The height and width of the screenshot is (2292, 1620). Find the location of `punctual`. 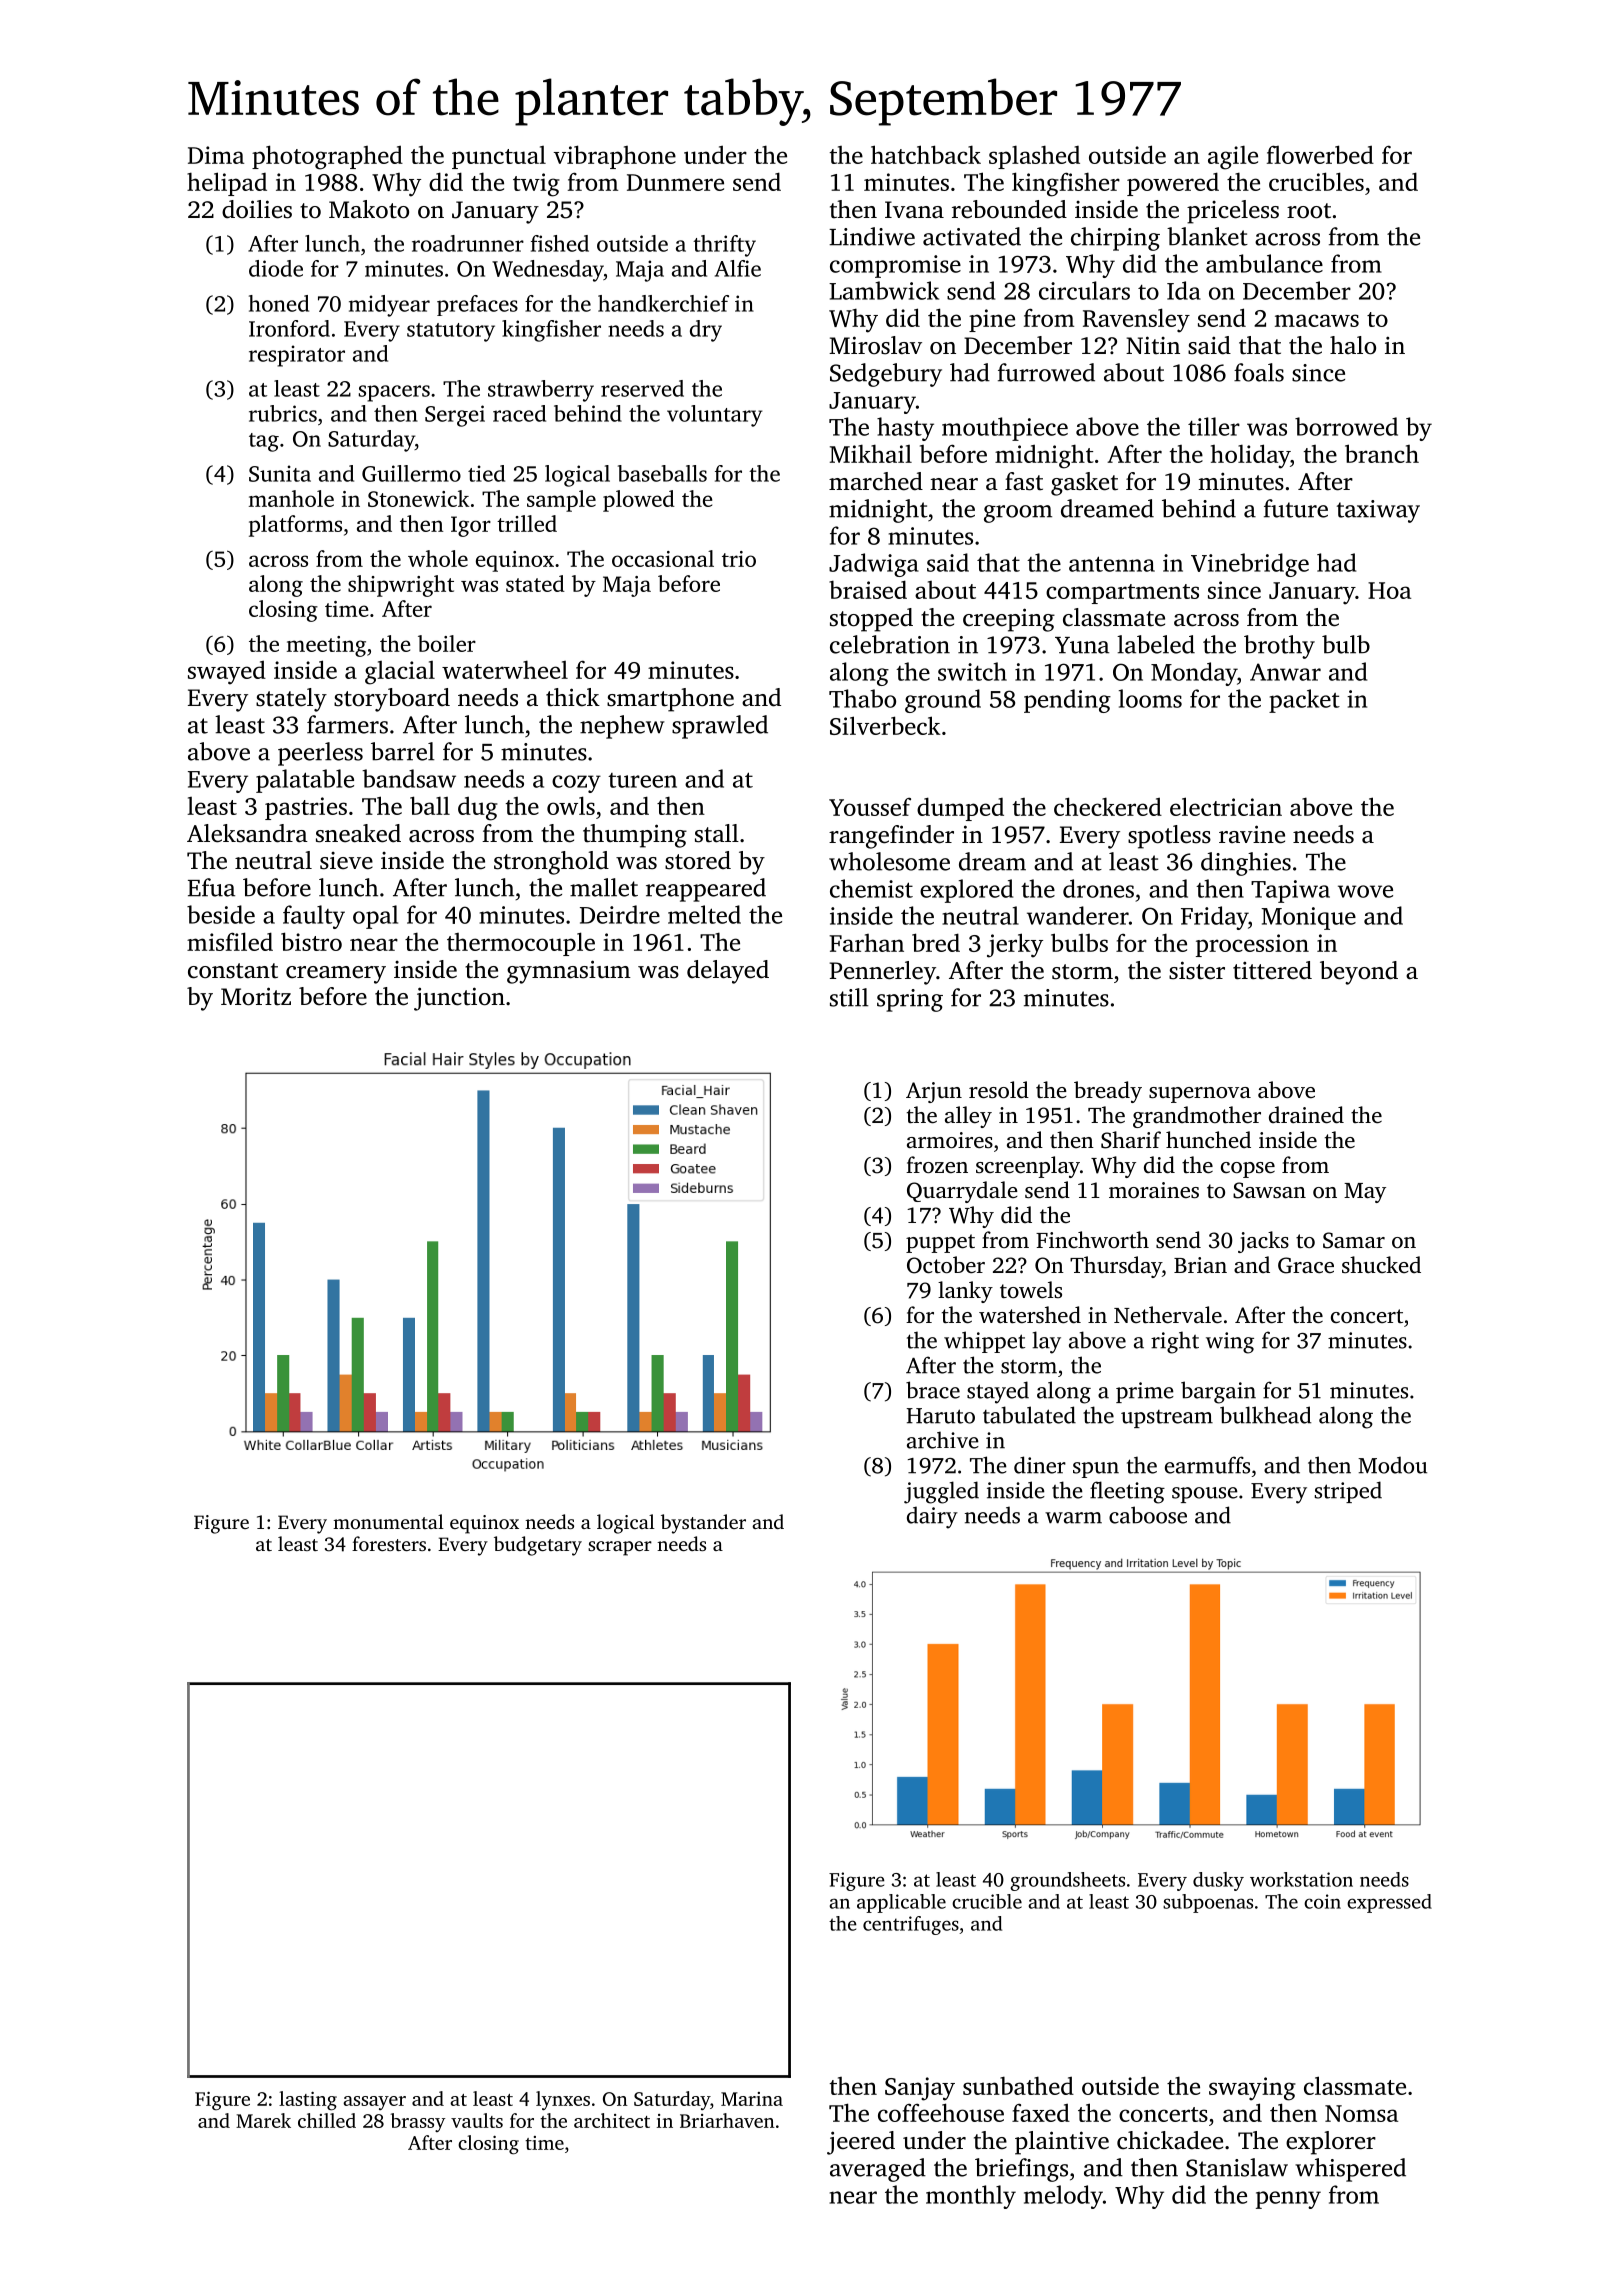

punctual is located at coordinates (499, 157).
